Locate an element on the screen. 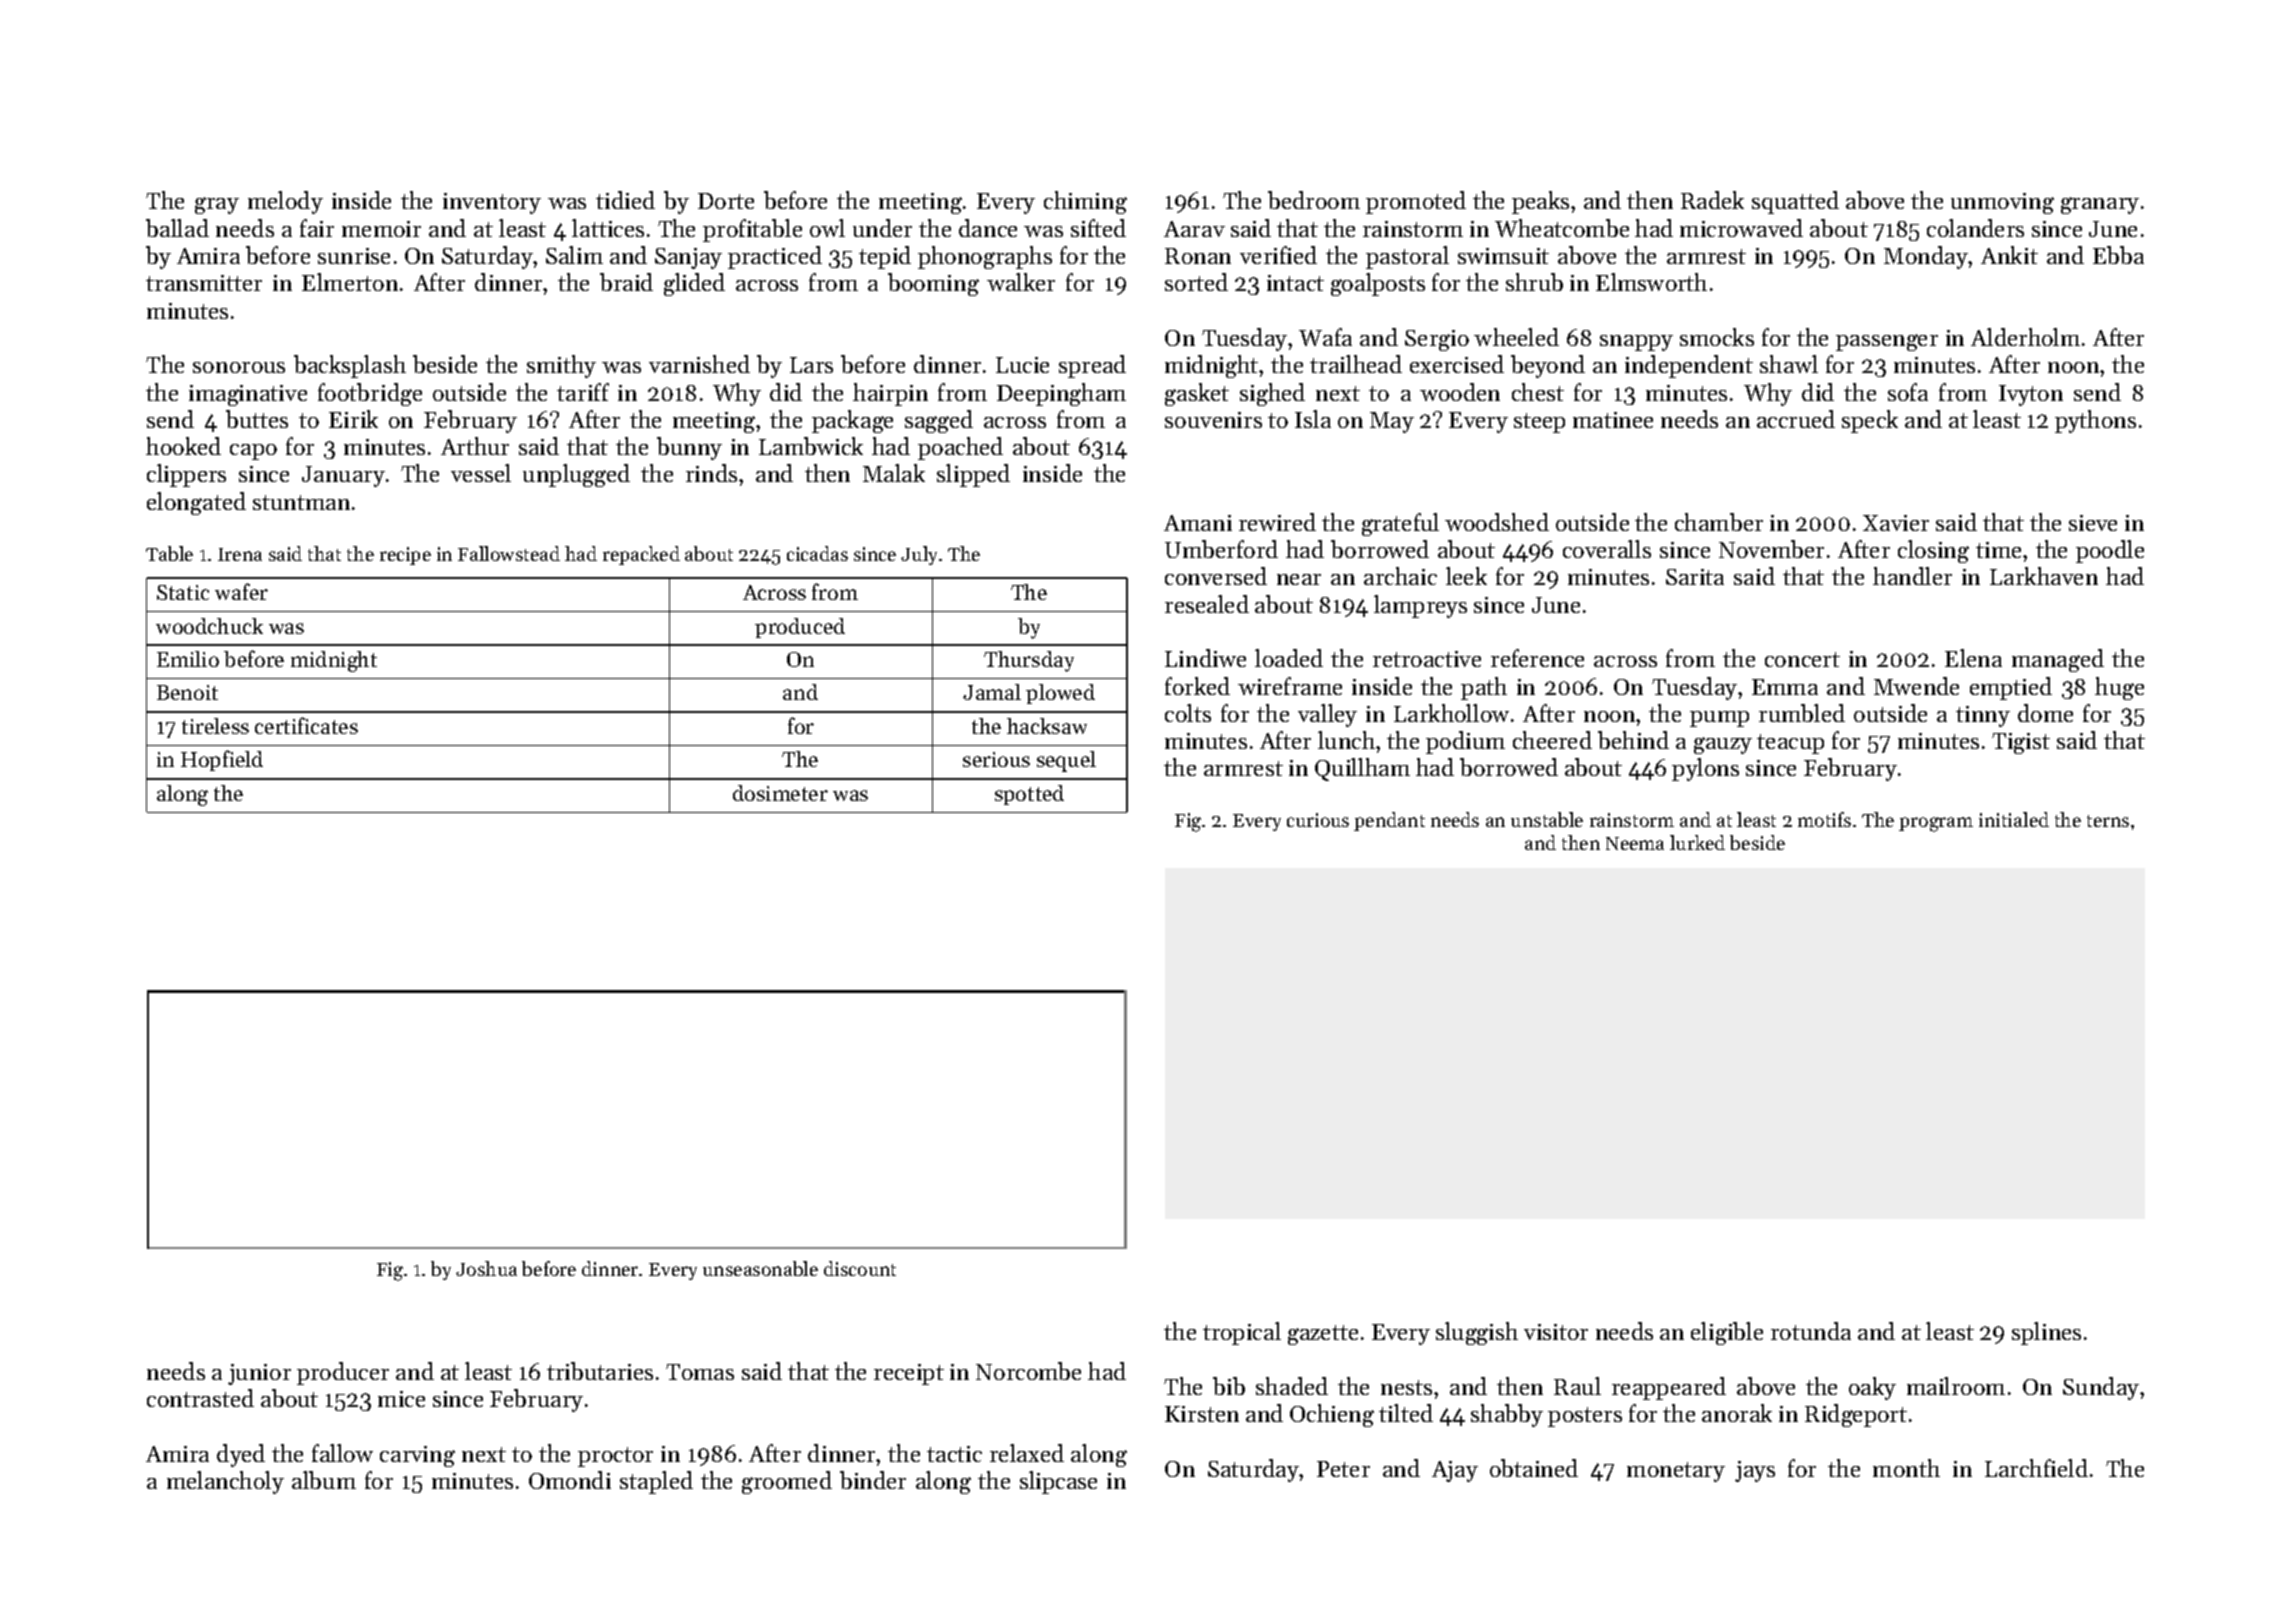 This screenshot has height=1620, width=2292. resealed is located at coordinates (1207, 604).
